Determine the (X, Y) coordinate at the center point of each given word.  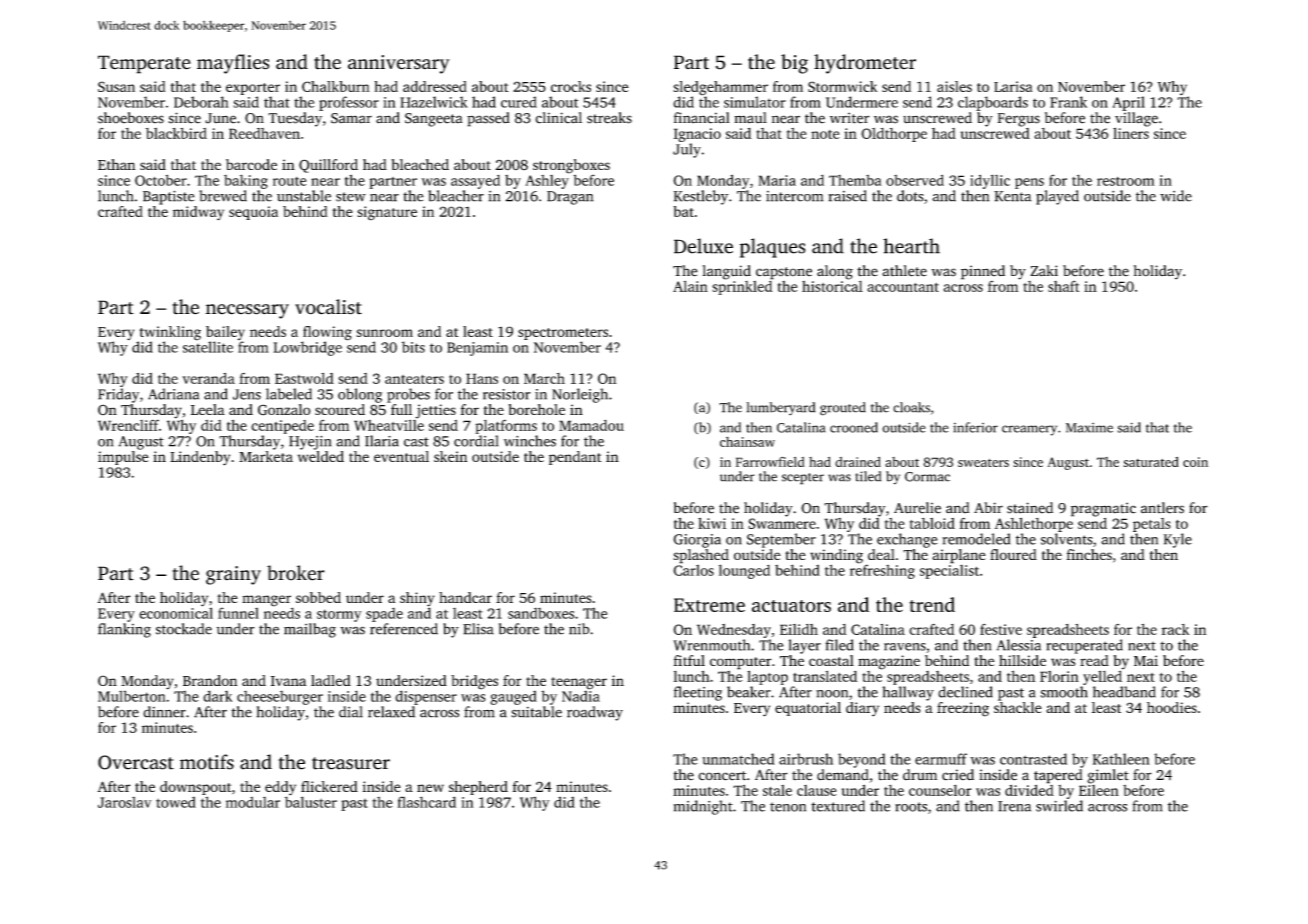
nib (579, 629)
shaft (1063, 286)
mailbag (310, 630)
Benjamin (477, 349)
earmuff (941, 759)
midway (198, 213)
